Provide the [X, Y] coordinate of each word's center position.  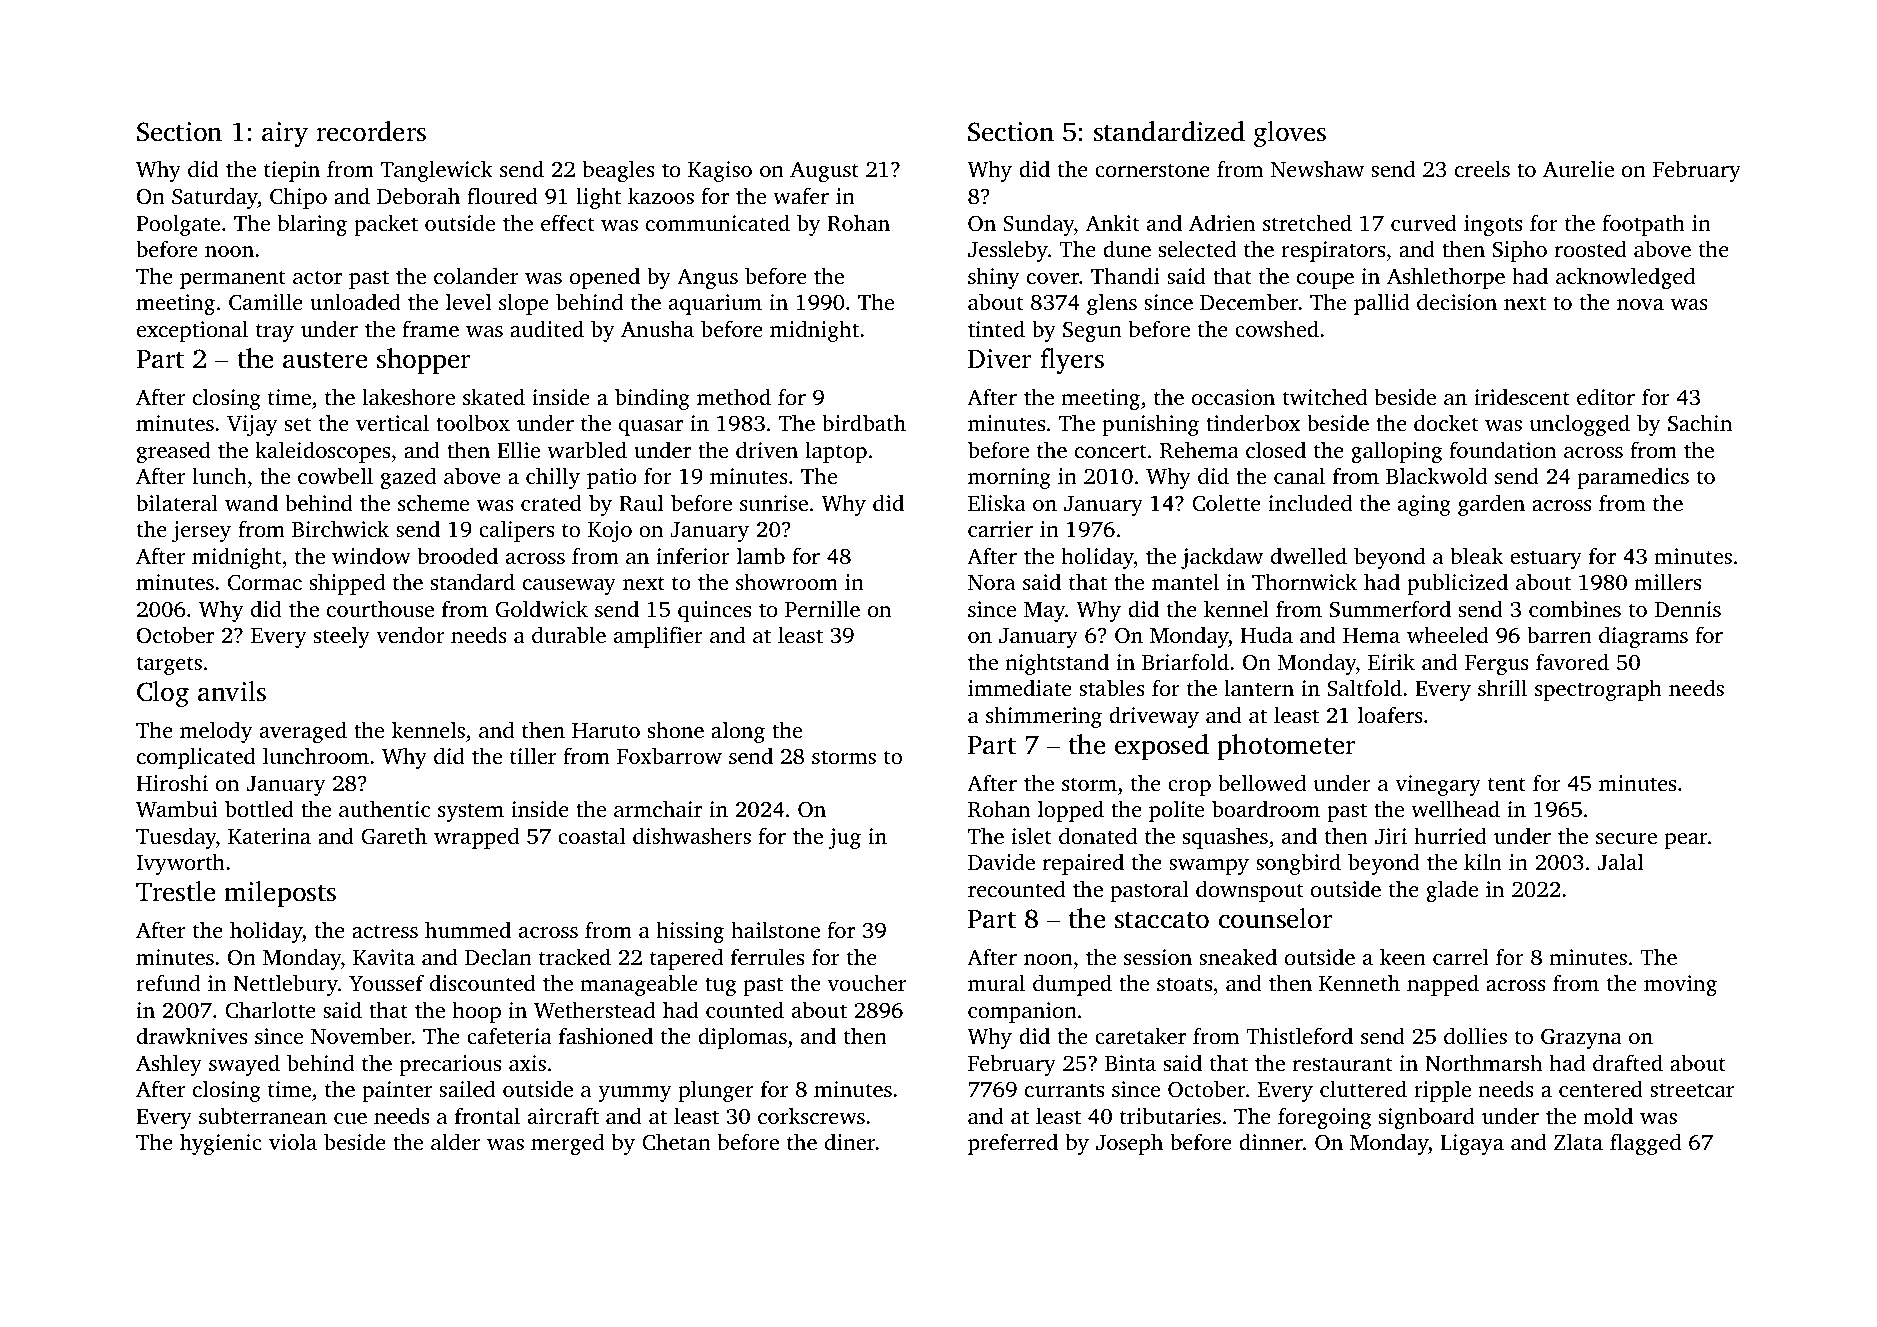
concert [1111, 451]
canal [1299, 475]
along [738, 732]
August [824, 171]
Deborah [418, 195]
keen [1403, 956]
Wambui [176, 809]
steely [342, 637]
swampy [1209, 867]
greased [174, 452]
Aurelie [1578, 168]
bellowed [1262, 782]
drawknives [192, 1035]
